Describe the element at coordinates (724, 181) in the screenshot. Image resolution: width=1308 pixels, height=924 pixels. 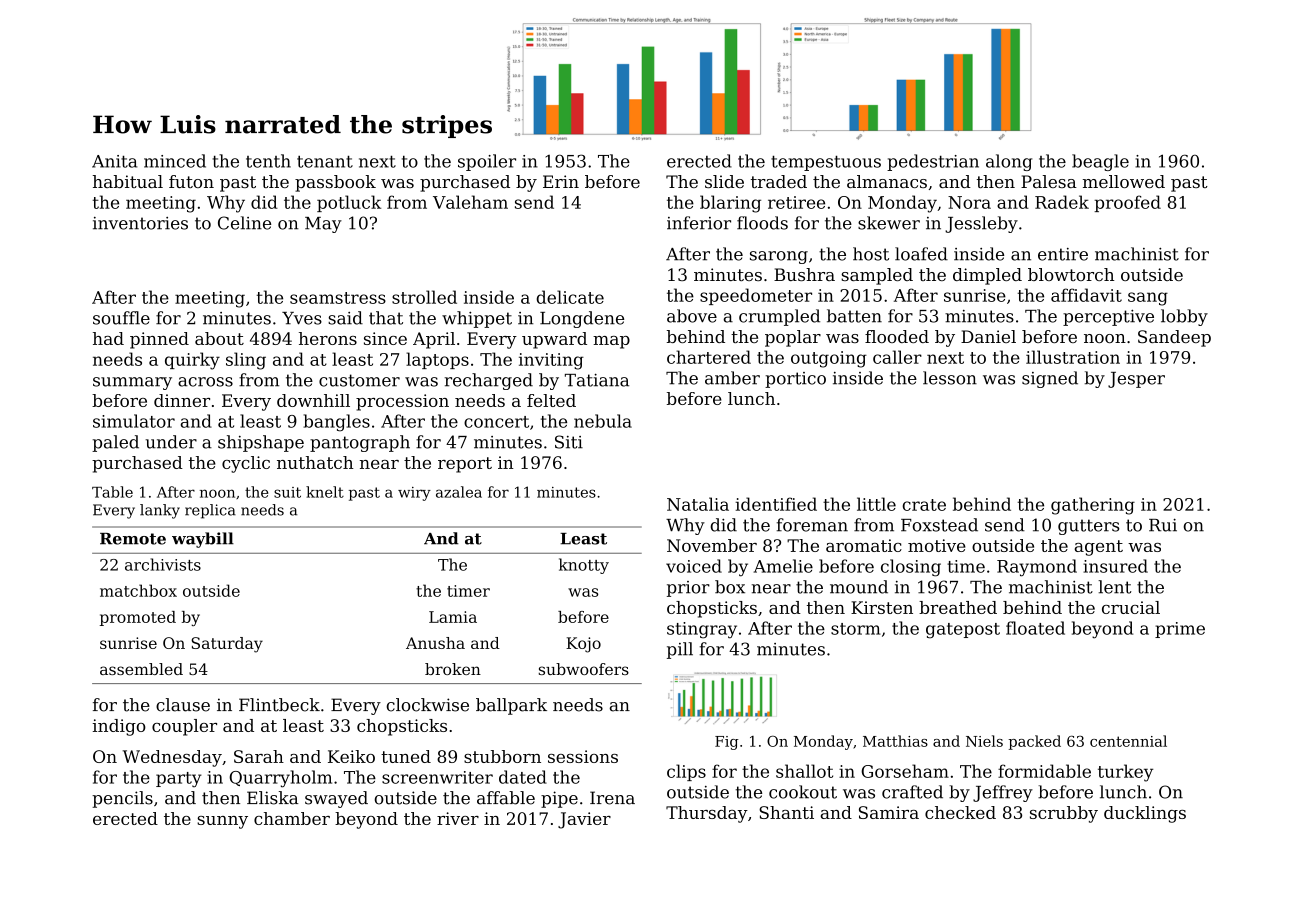
I see `slide` at that location.
